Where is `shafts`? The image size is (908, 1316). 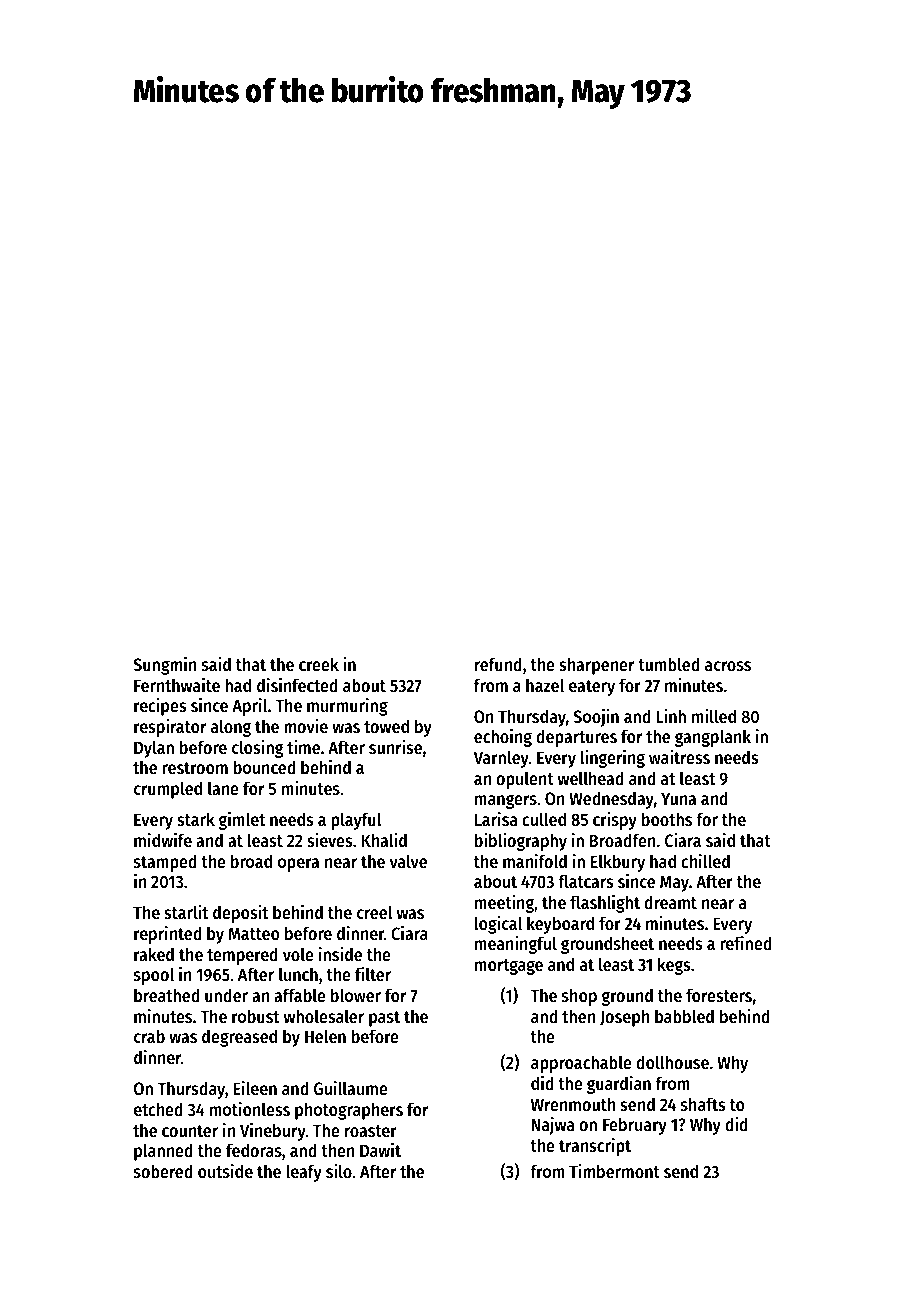
shafts is located at coordinates (703, 1104).
